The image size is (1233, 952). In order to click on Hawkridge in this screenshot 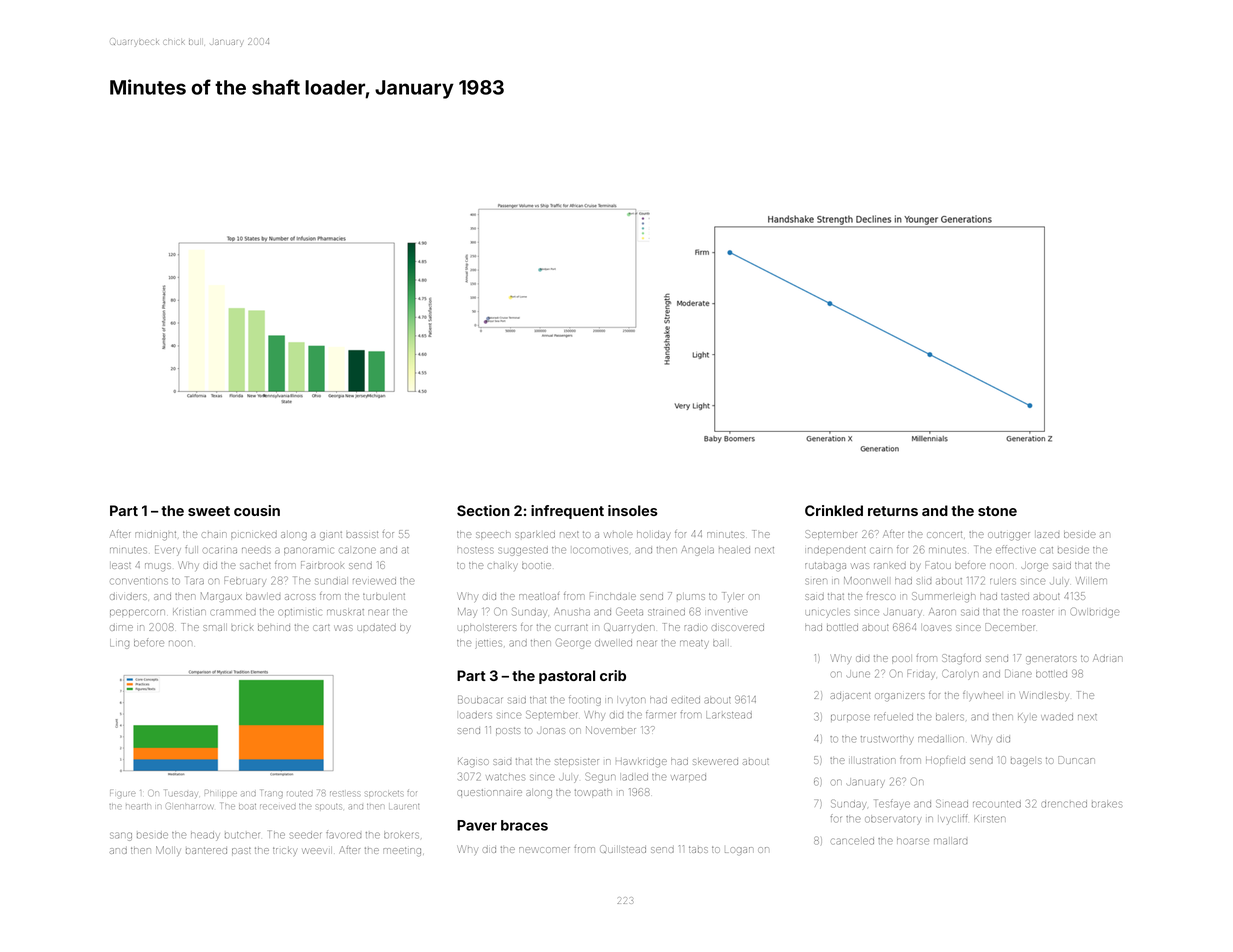, I will do `click(641, 763)`.
